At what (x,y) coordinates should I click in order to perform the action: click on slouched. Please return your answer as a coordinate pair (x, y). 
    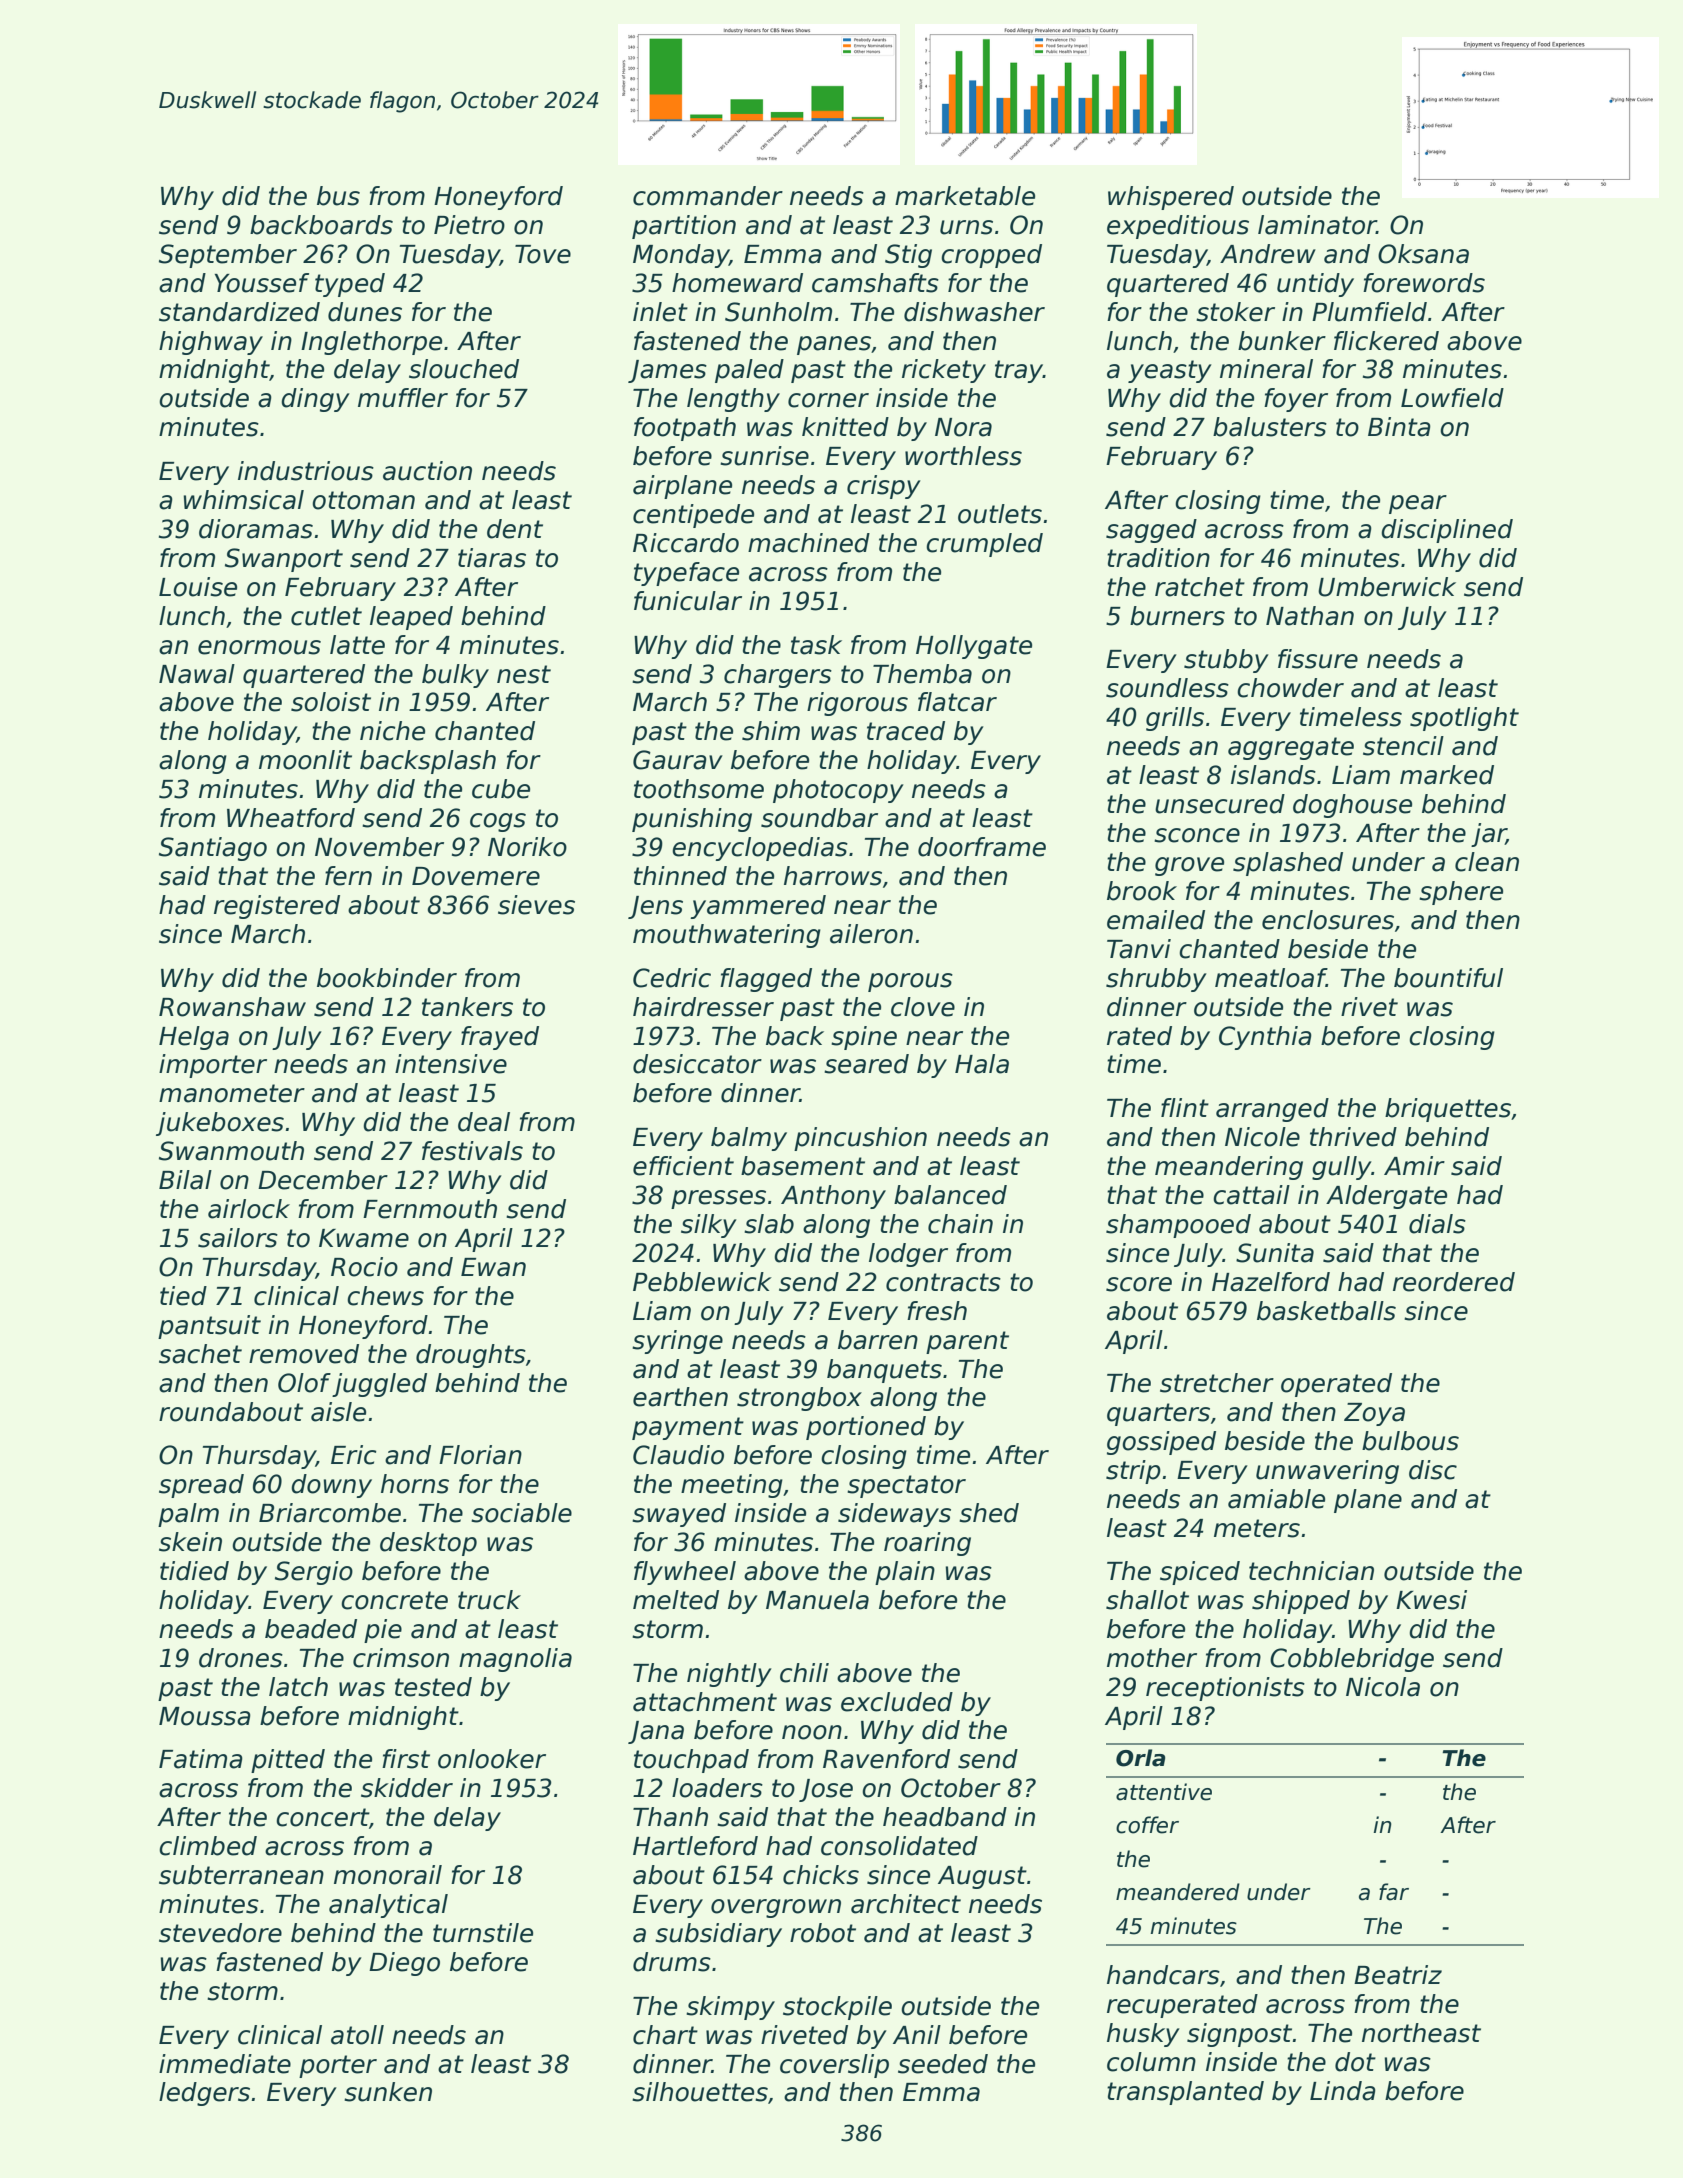
    Looking at the image, I should click on (464, 369).
